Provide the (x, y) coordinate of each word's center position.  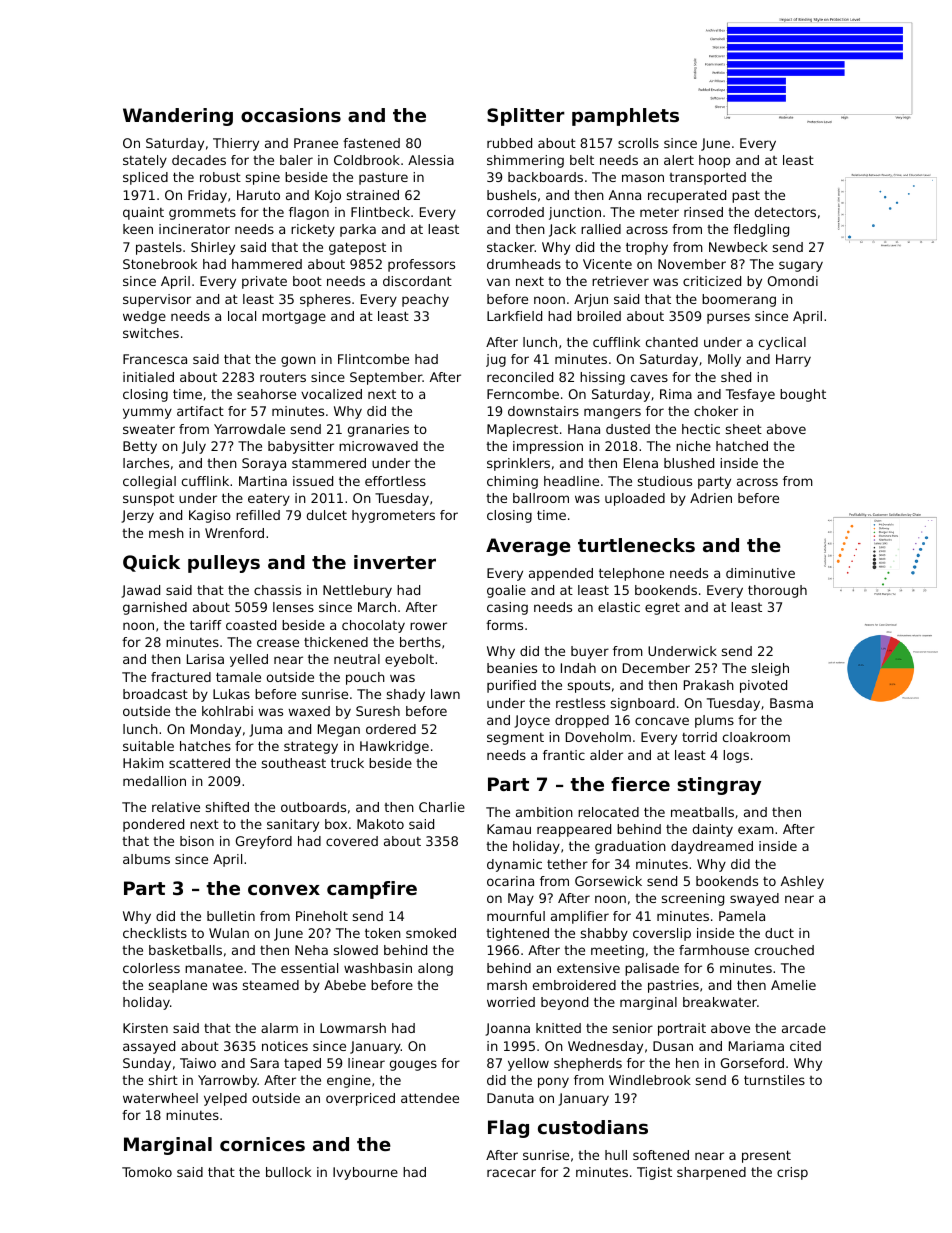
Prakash (709, 685)
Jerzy (137, 516)
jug (496, 360)
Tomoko (147, 1172)
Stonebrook (160, 264)
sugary (801, 266)
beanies (512, 668)
